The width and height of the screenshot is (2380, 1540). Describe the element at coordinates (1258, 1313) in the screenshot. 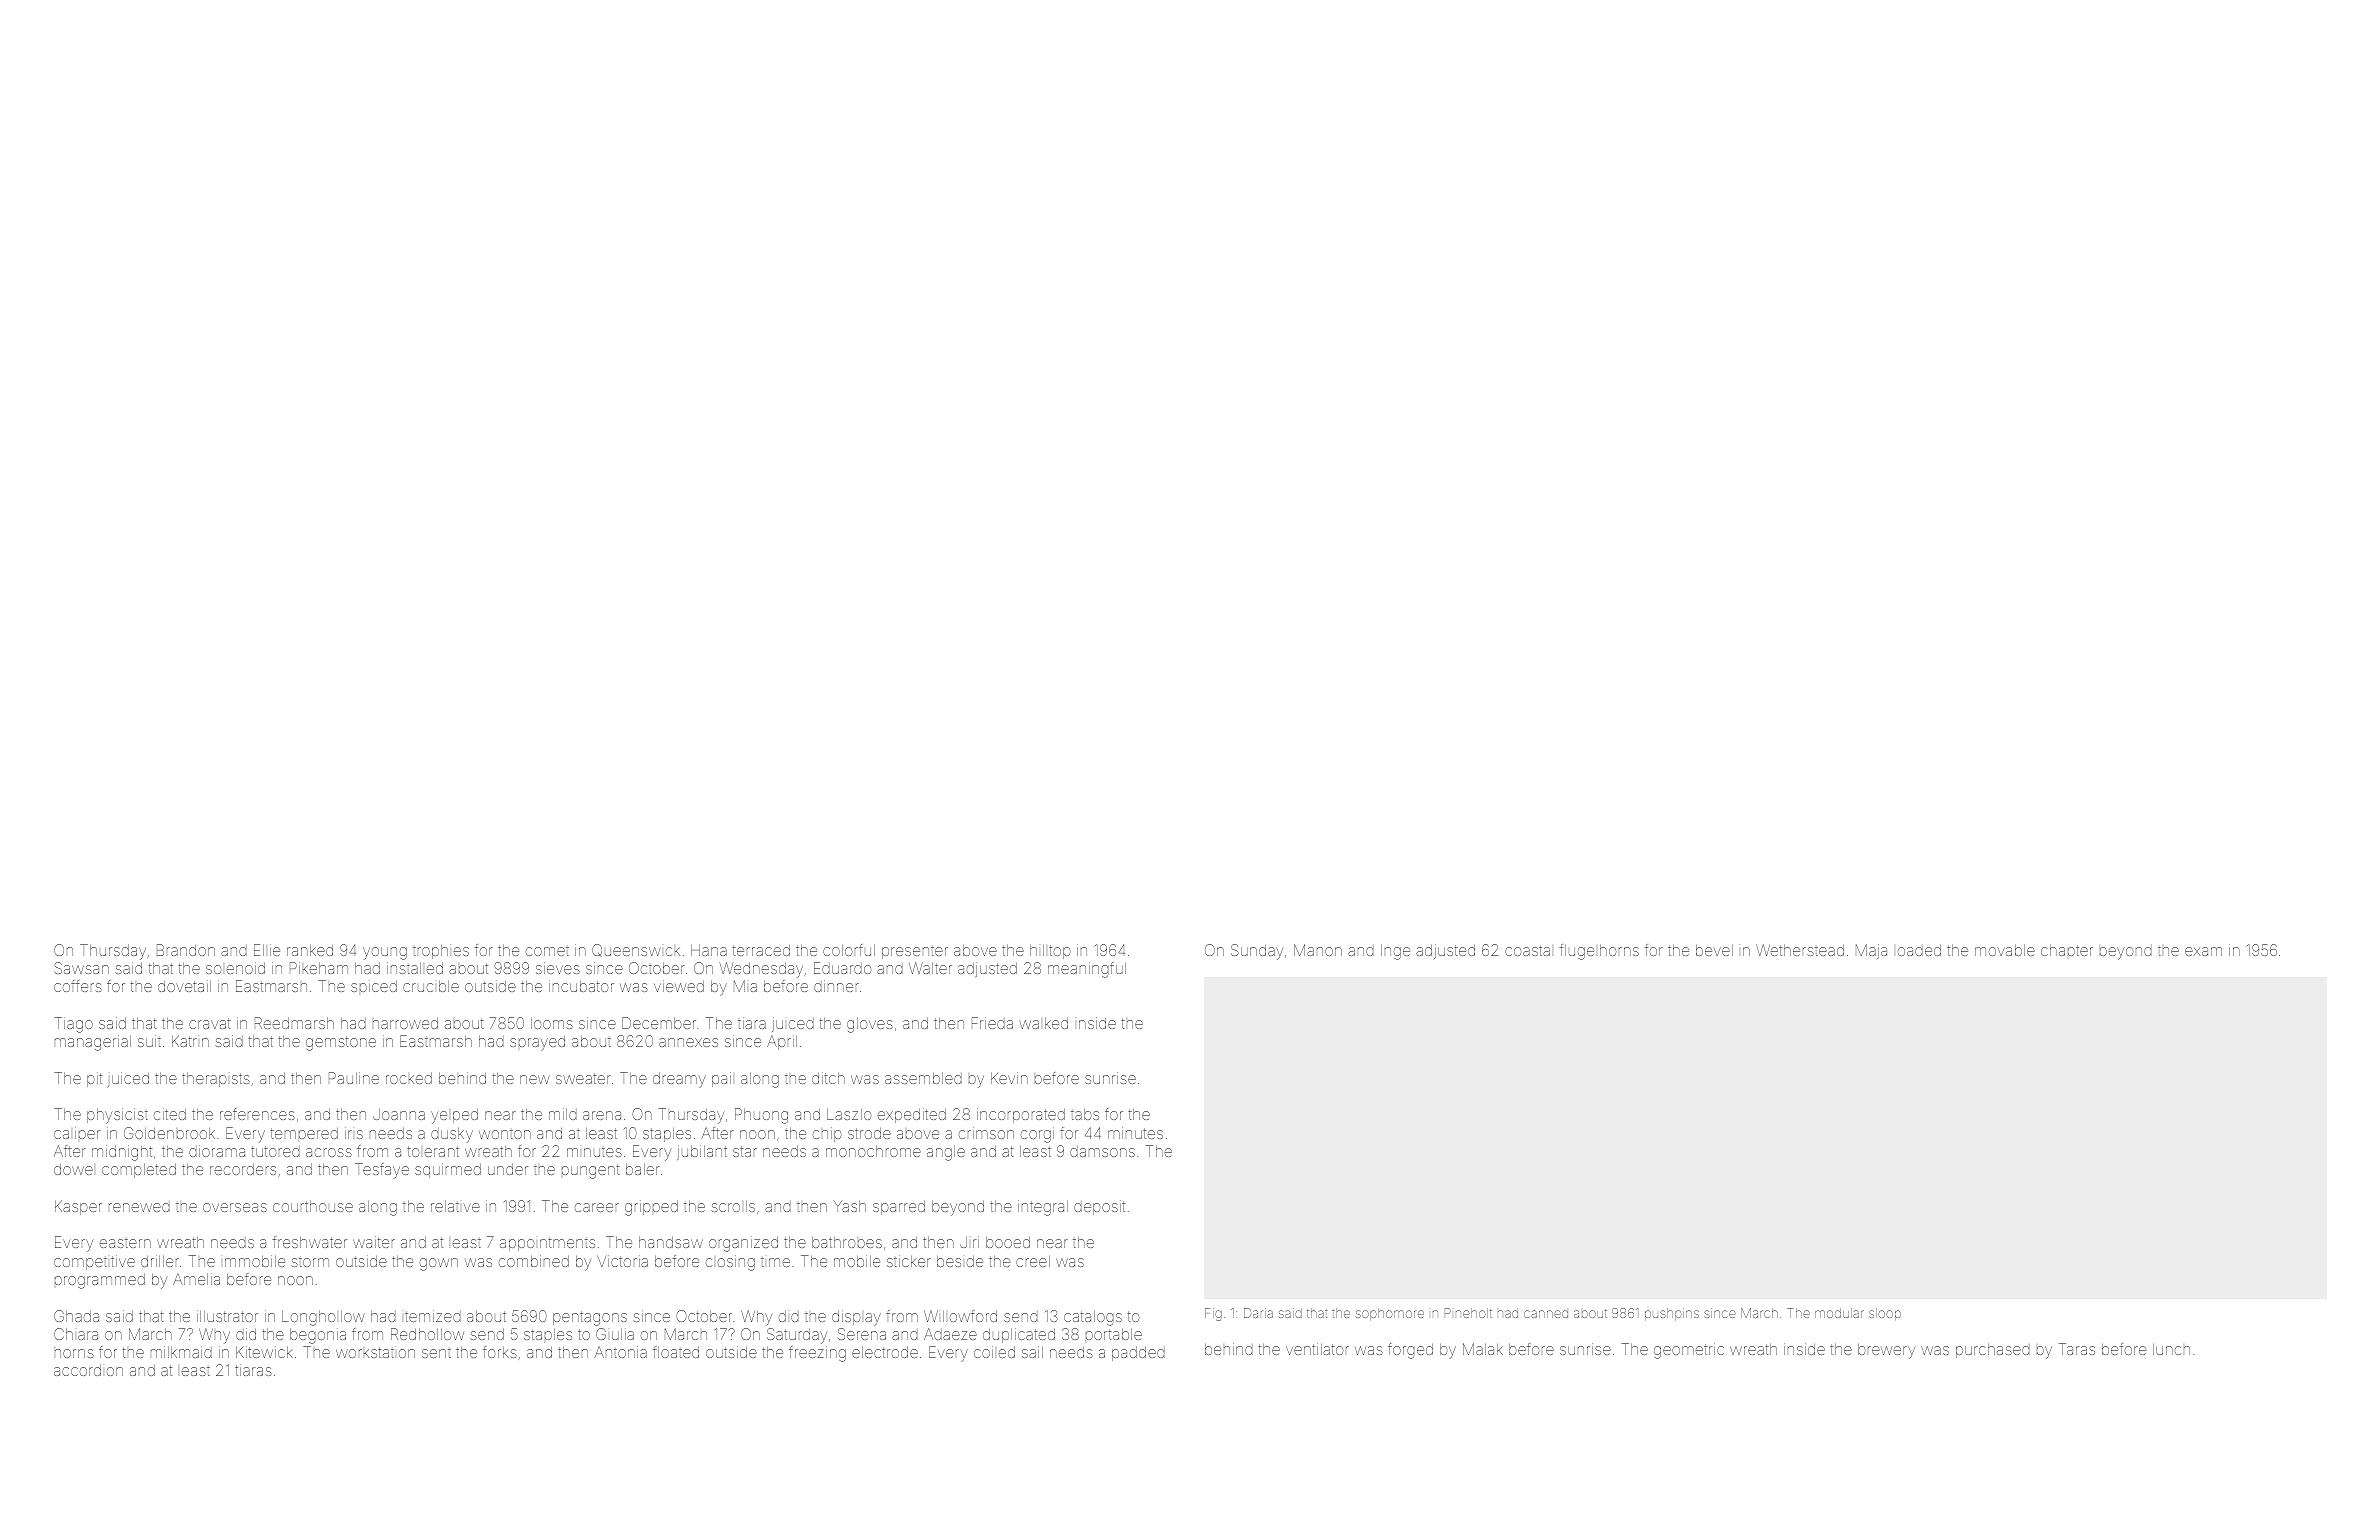

I see `Daria` at that location.
